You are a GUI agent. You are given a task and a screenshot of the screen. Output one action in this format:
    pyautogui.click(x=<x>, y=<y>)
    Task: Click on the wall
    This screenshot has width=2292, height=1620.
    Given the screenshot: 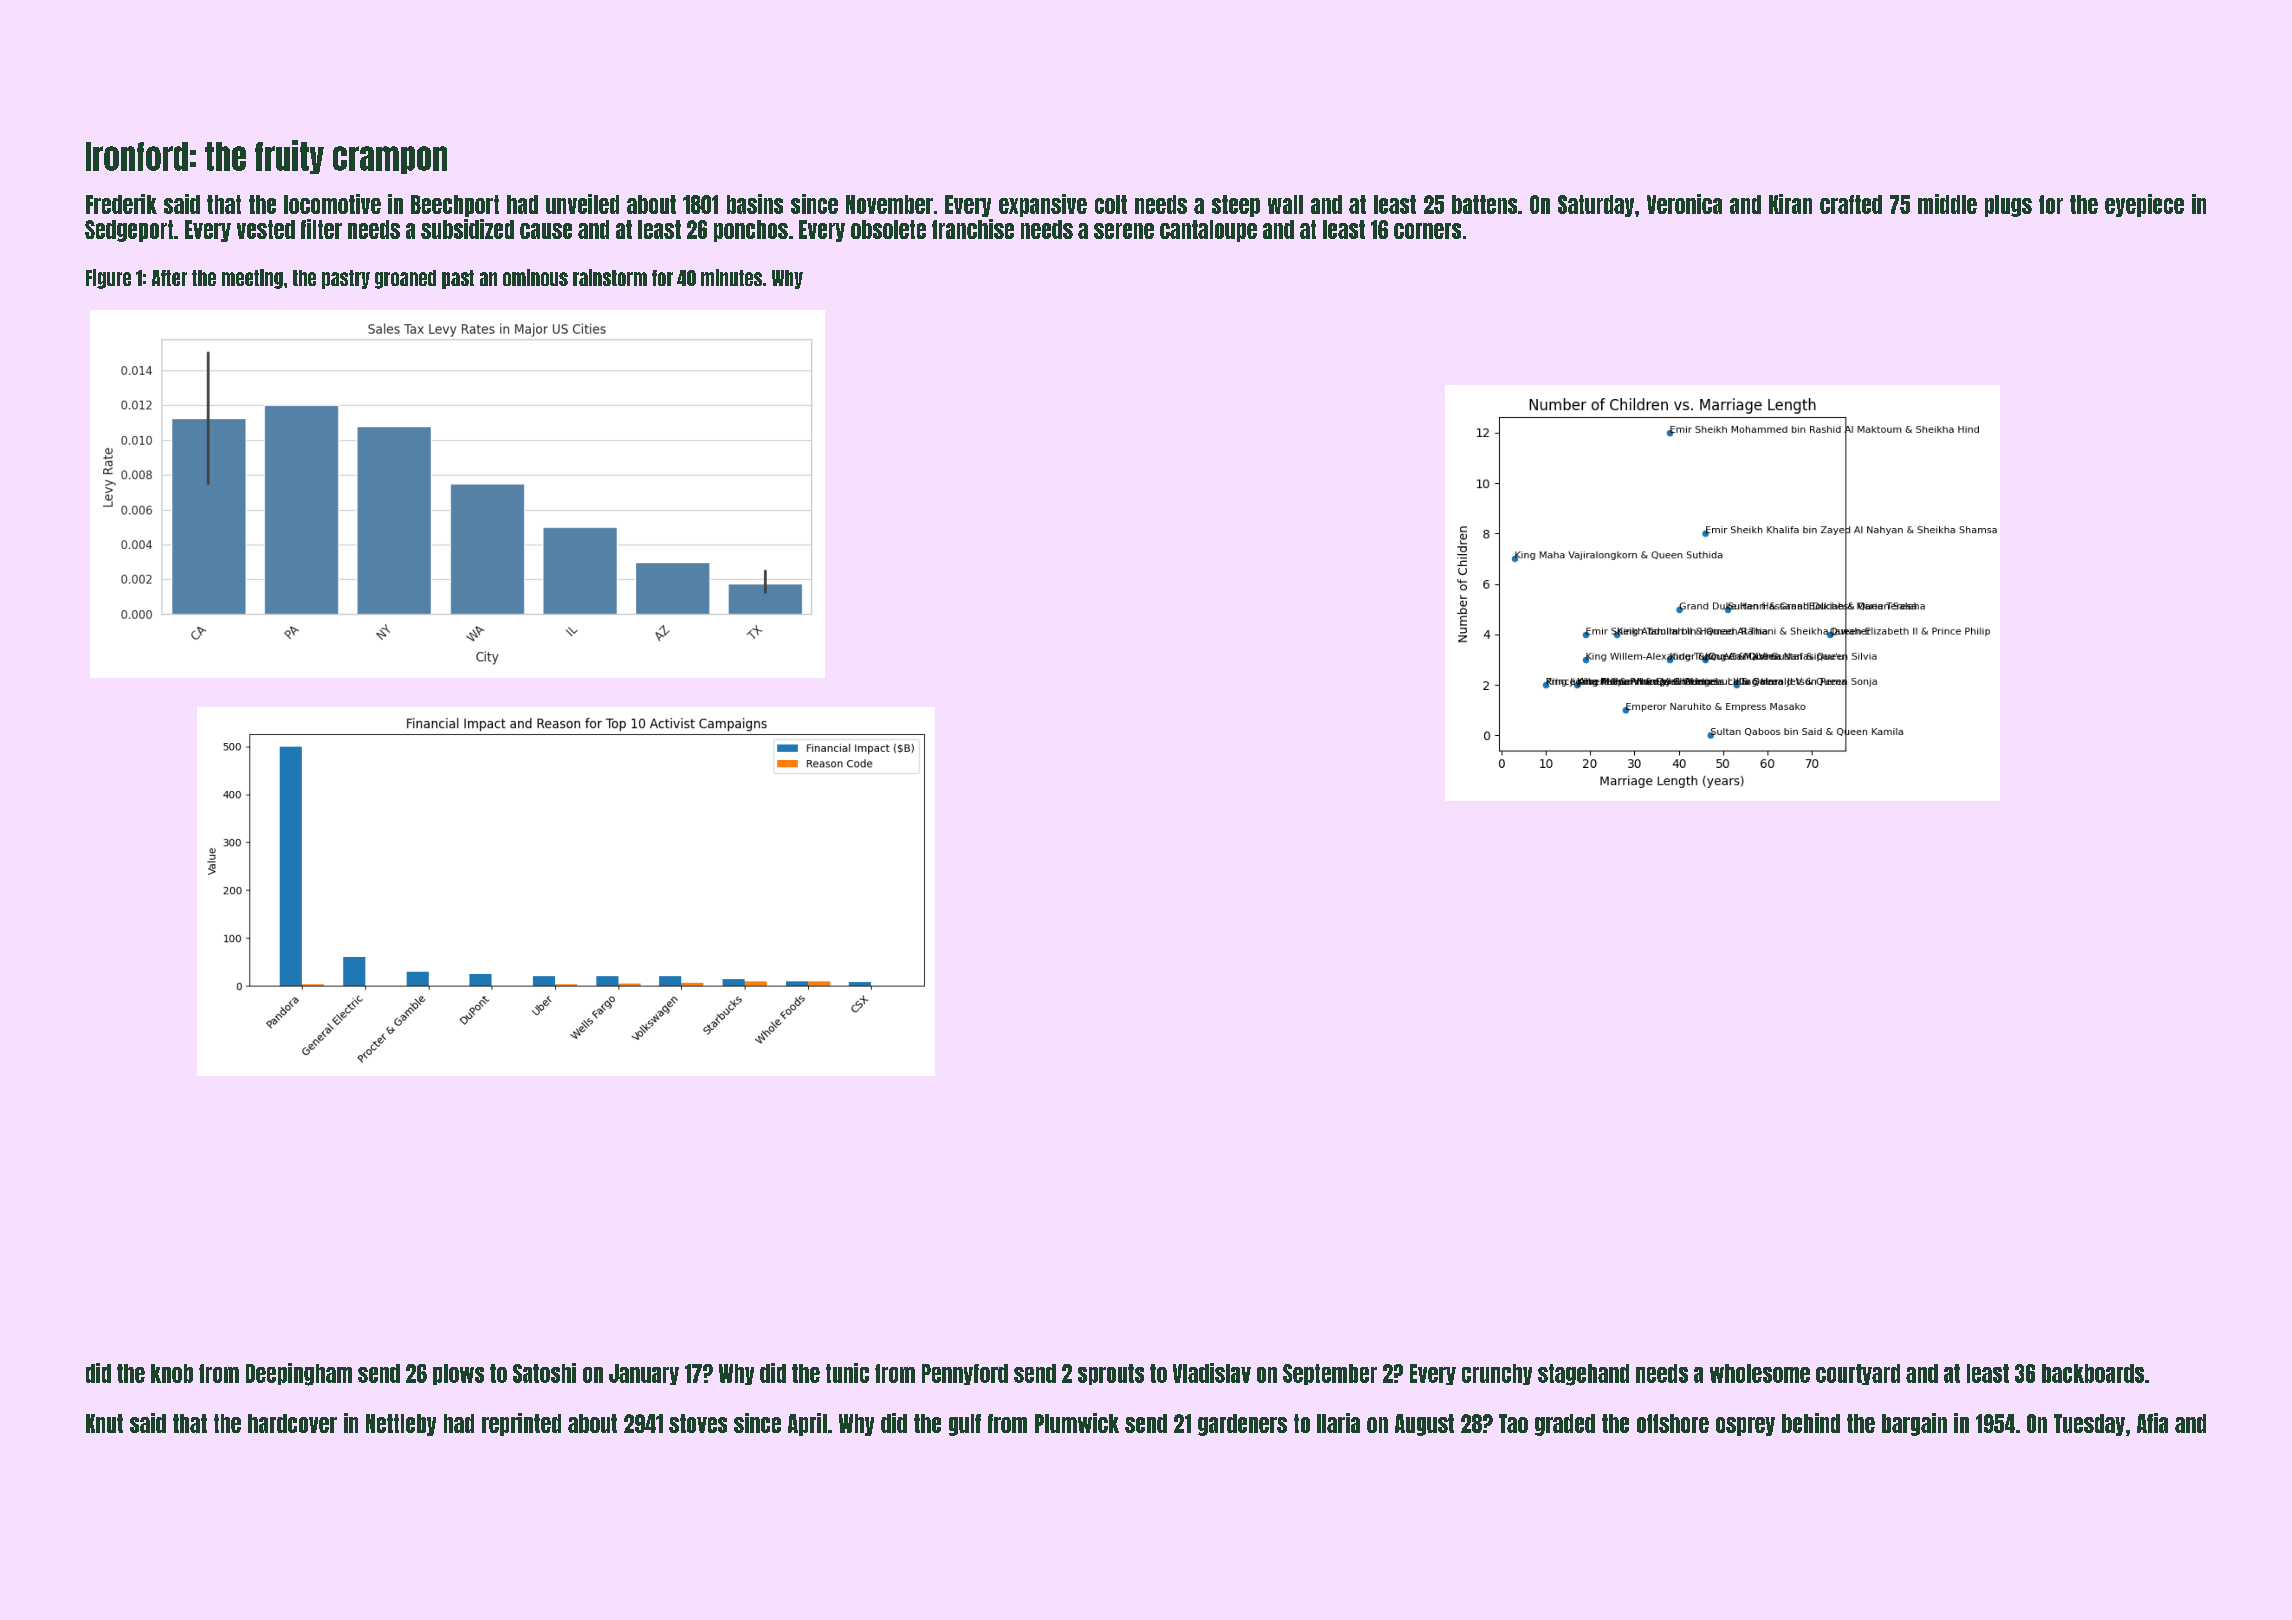 What is the action you would take?
    pyautogui.click(x=1285, y=204)
